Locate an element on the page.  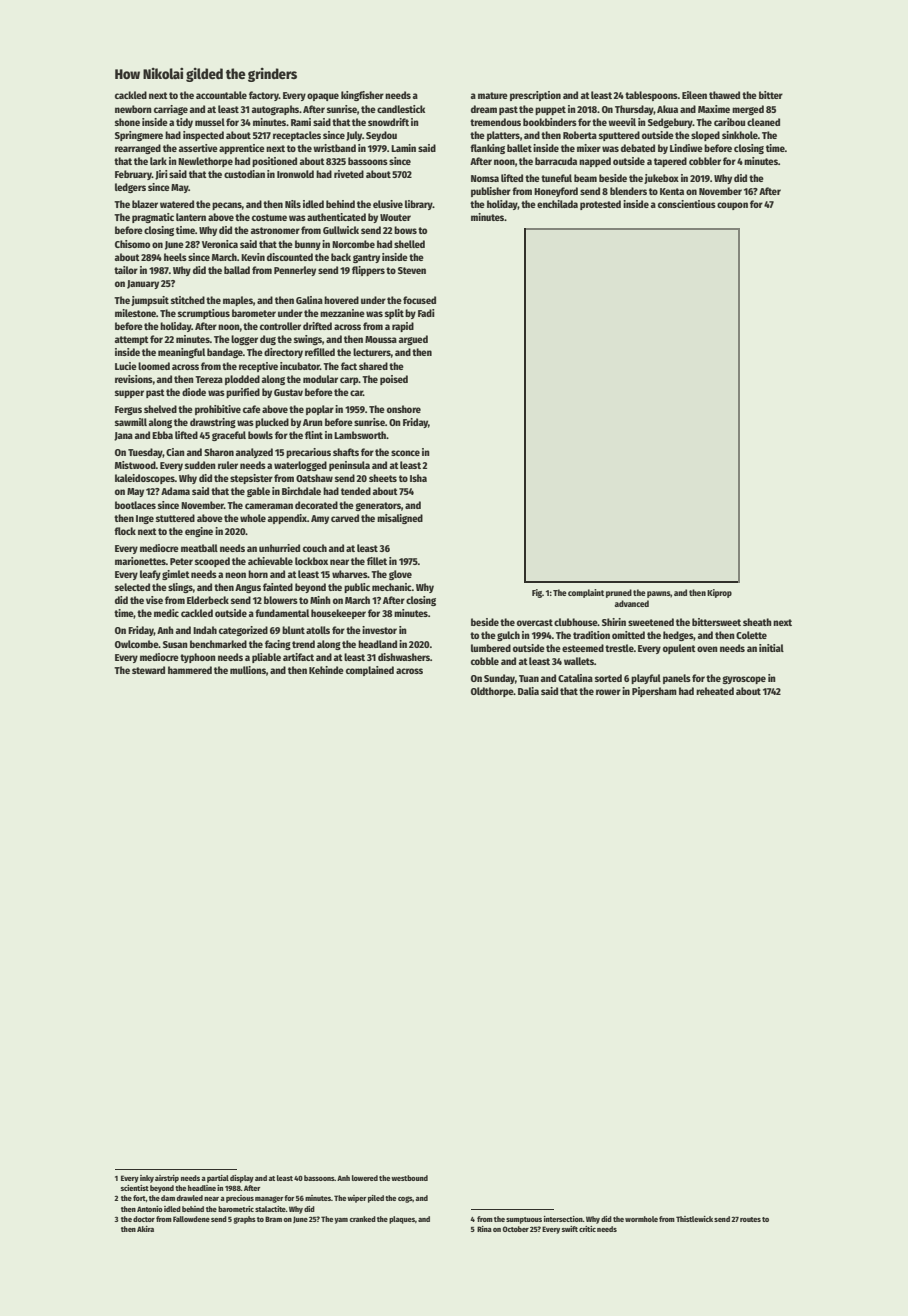
coupon is located at coordinates (732, 206).
